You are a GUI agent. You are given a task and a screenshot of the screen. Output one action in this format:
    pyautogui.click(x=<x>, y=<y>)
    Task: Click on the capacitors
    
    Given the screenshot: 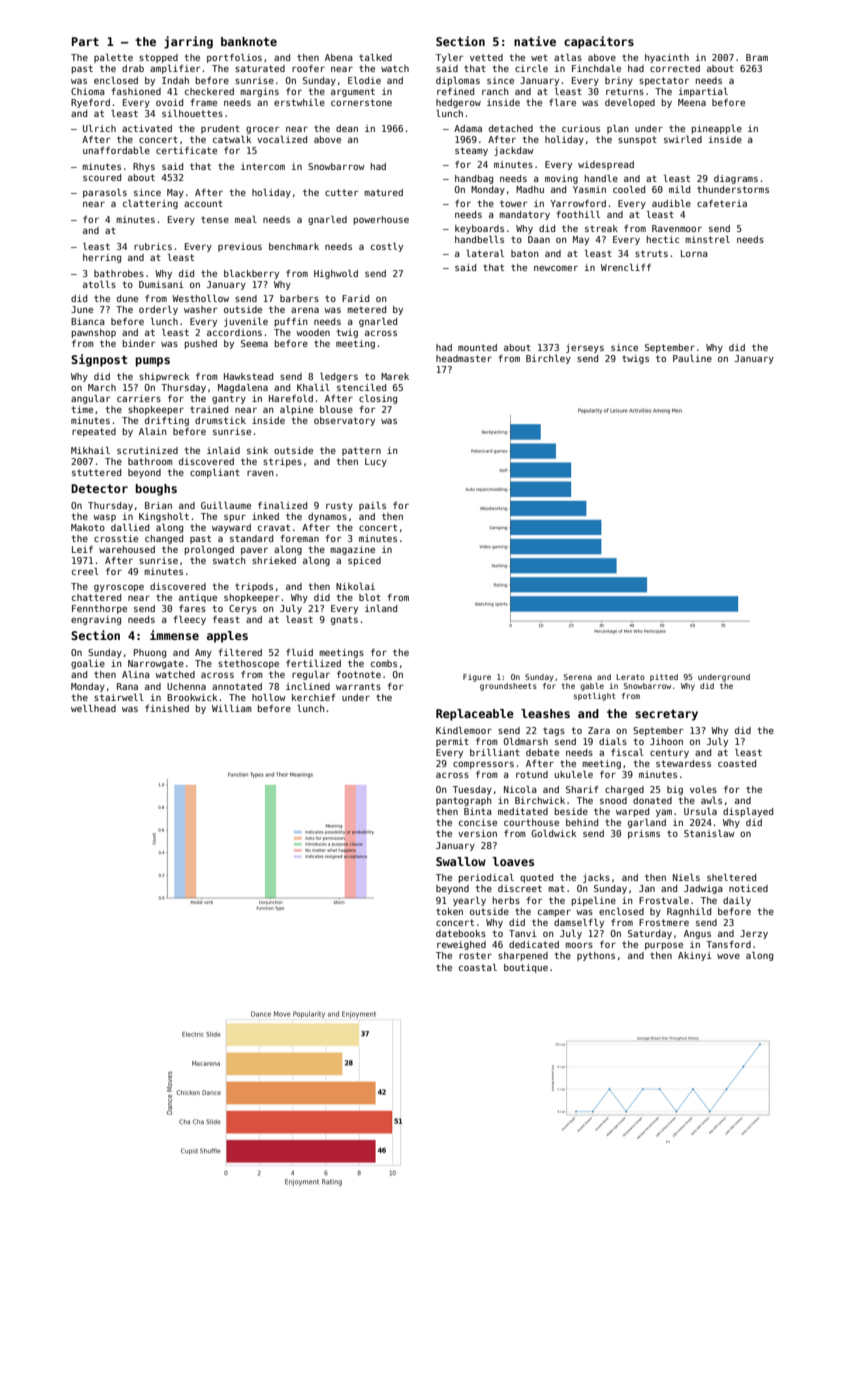 What is the action you would take?
    pyautogui.click(x=599, y=42)
